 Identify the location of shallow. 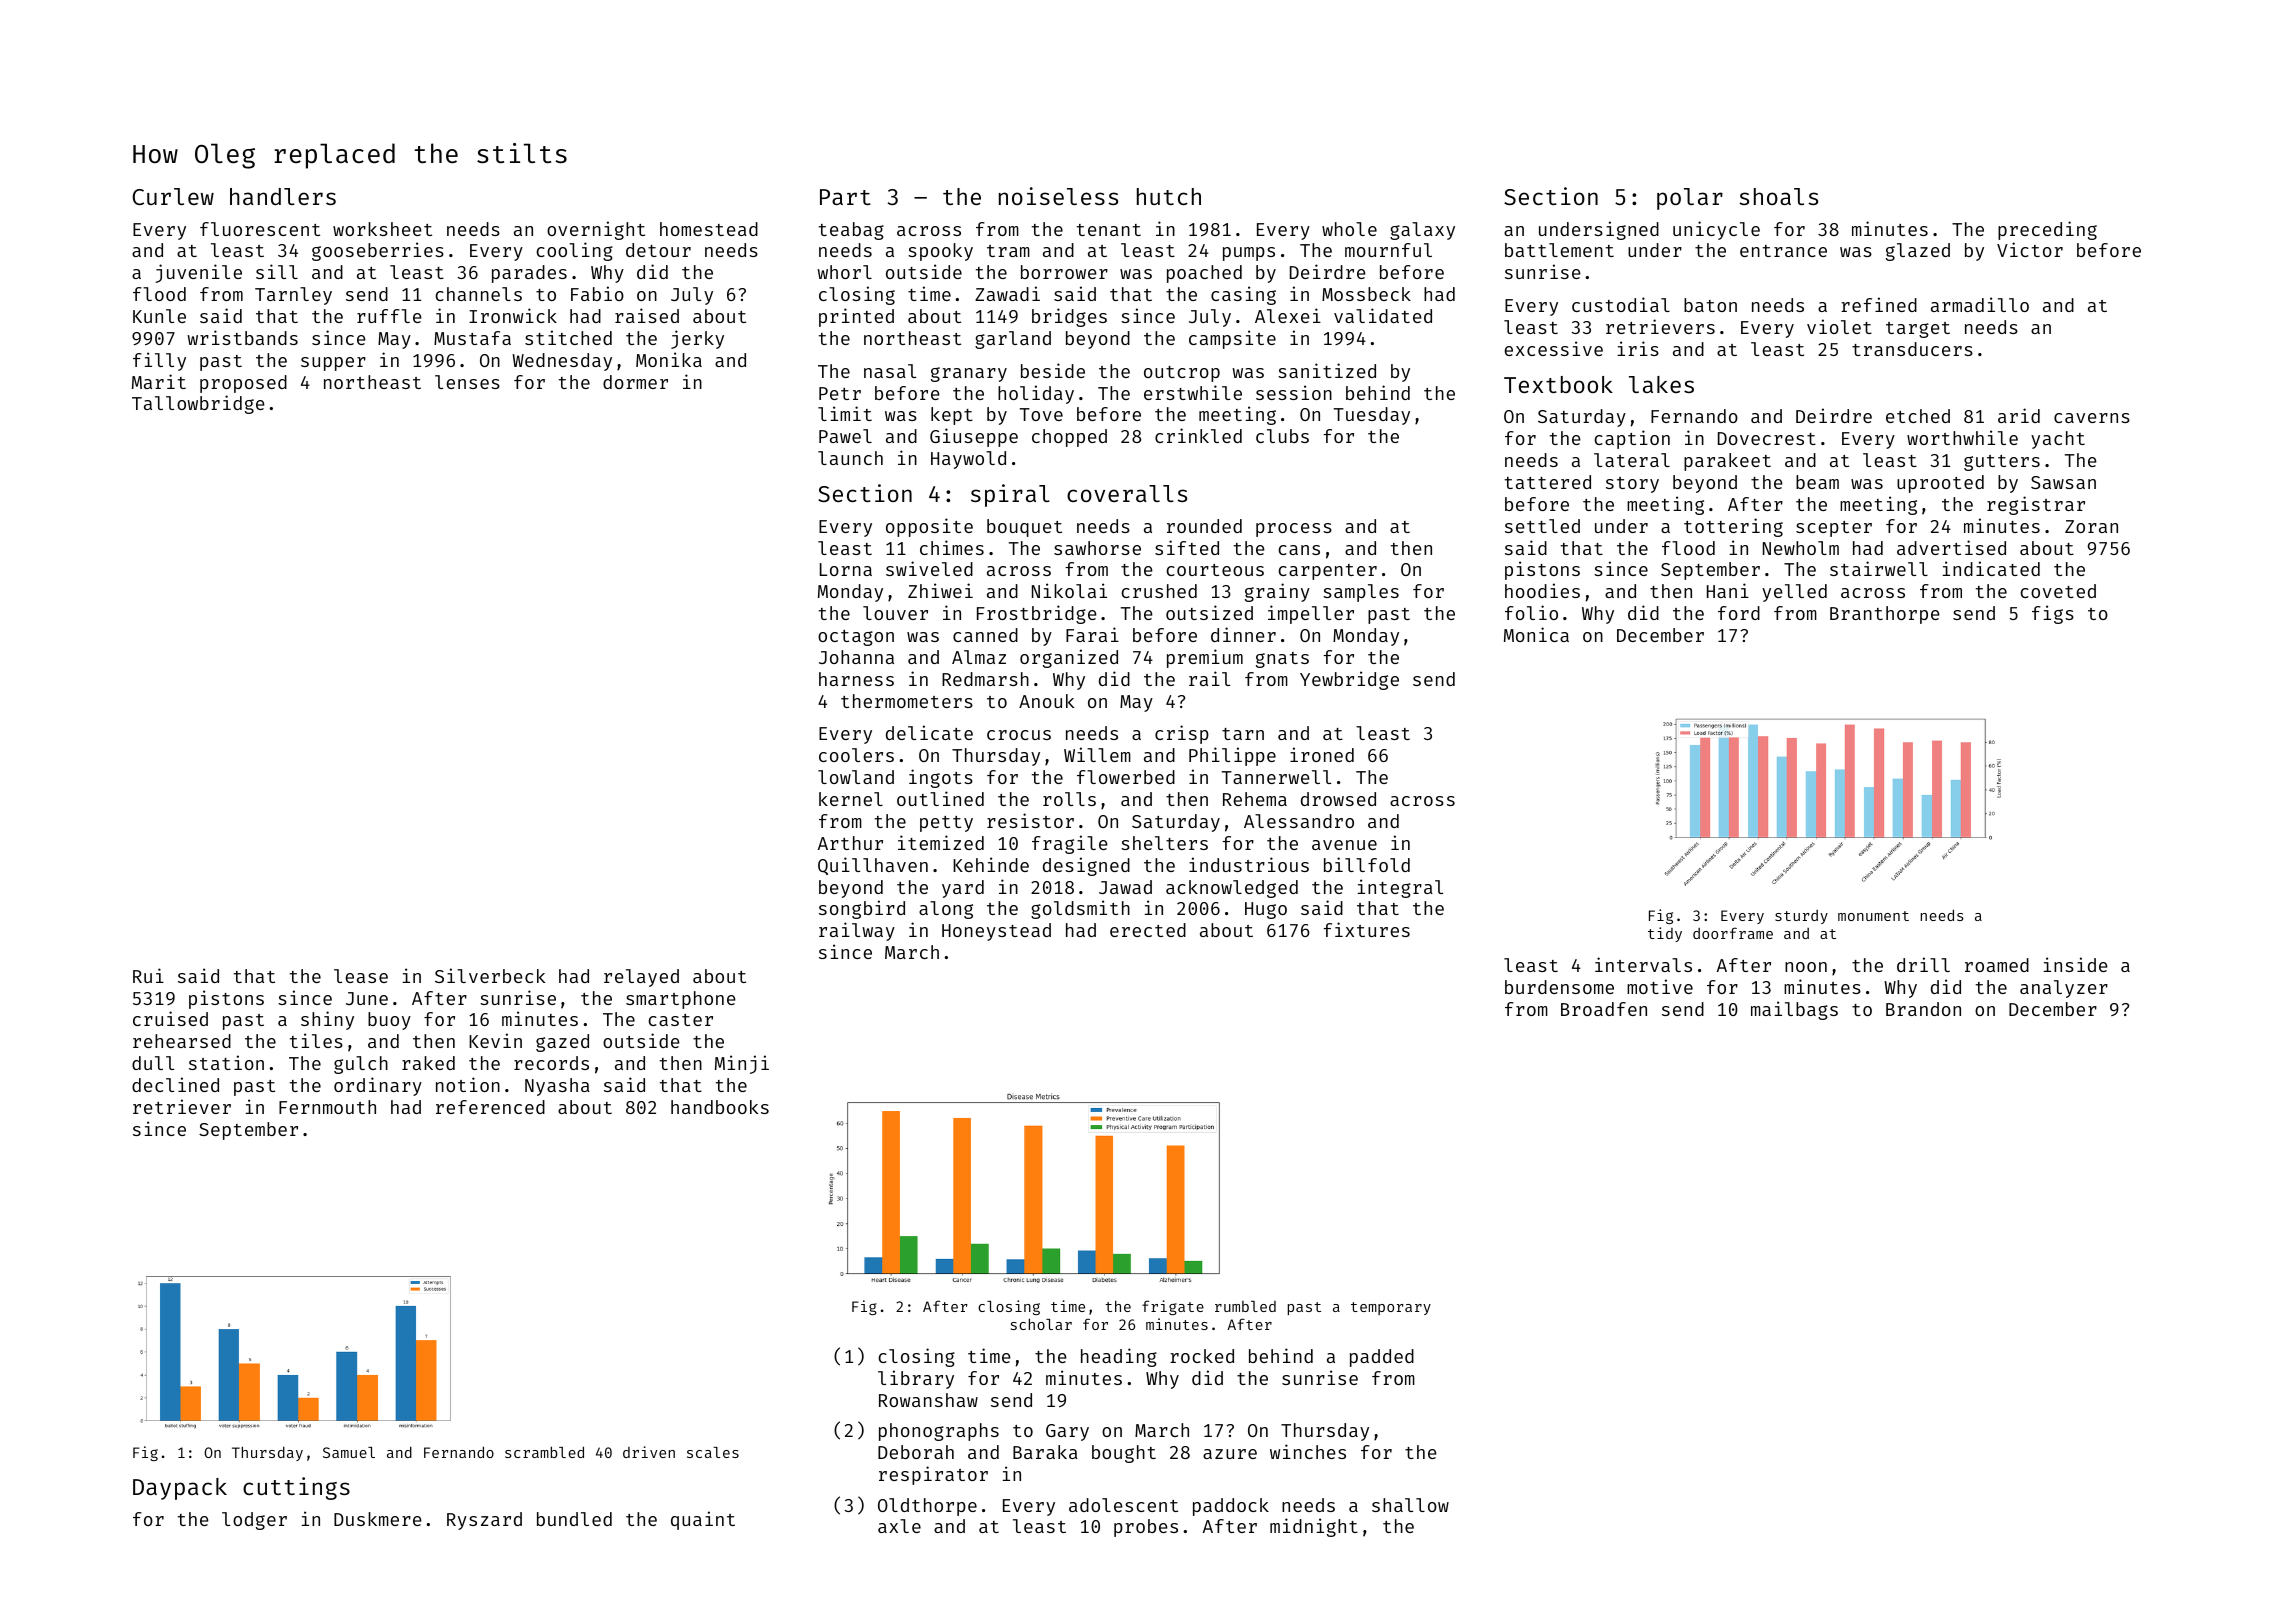
(1410, 1505).
